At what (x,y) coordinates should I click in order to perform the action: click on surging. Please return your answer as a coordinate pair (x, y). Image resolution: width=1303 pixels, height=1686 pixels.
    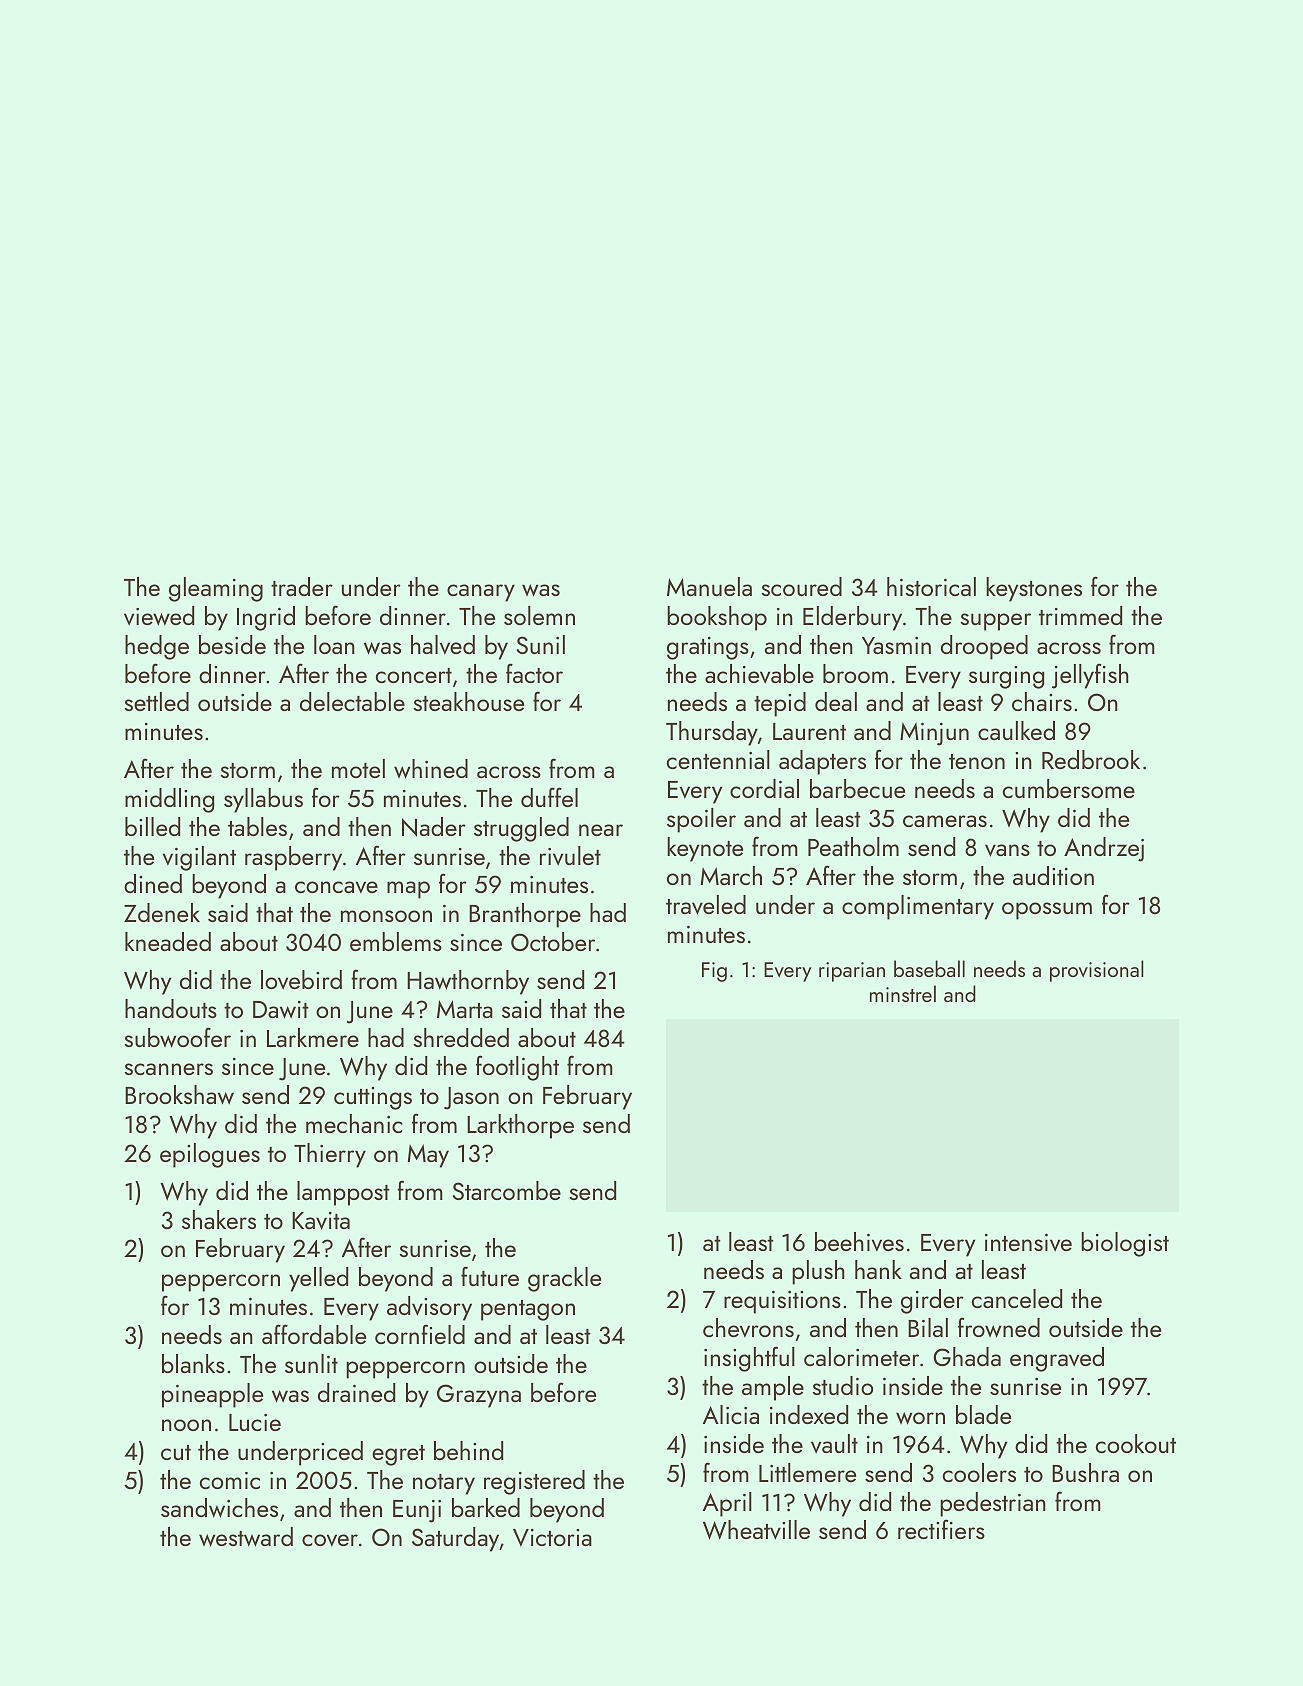
    Looking at the image, I should click on (1006, 677).
